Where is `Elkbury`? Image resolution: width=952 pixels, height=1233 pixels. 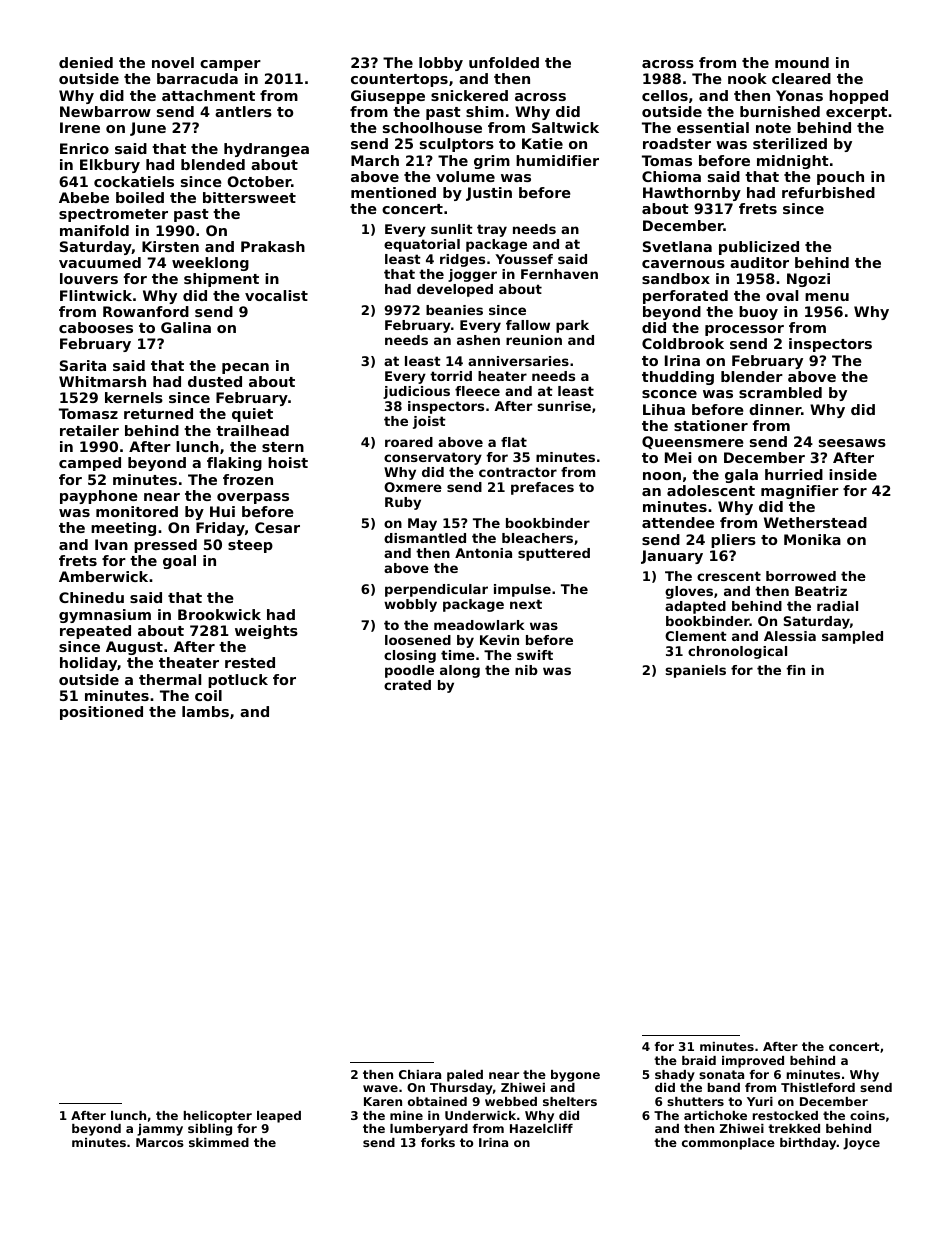
Elkbury is located at coordinates (110, 166).
